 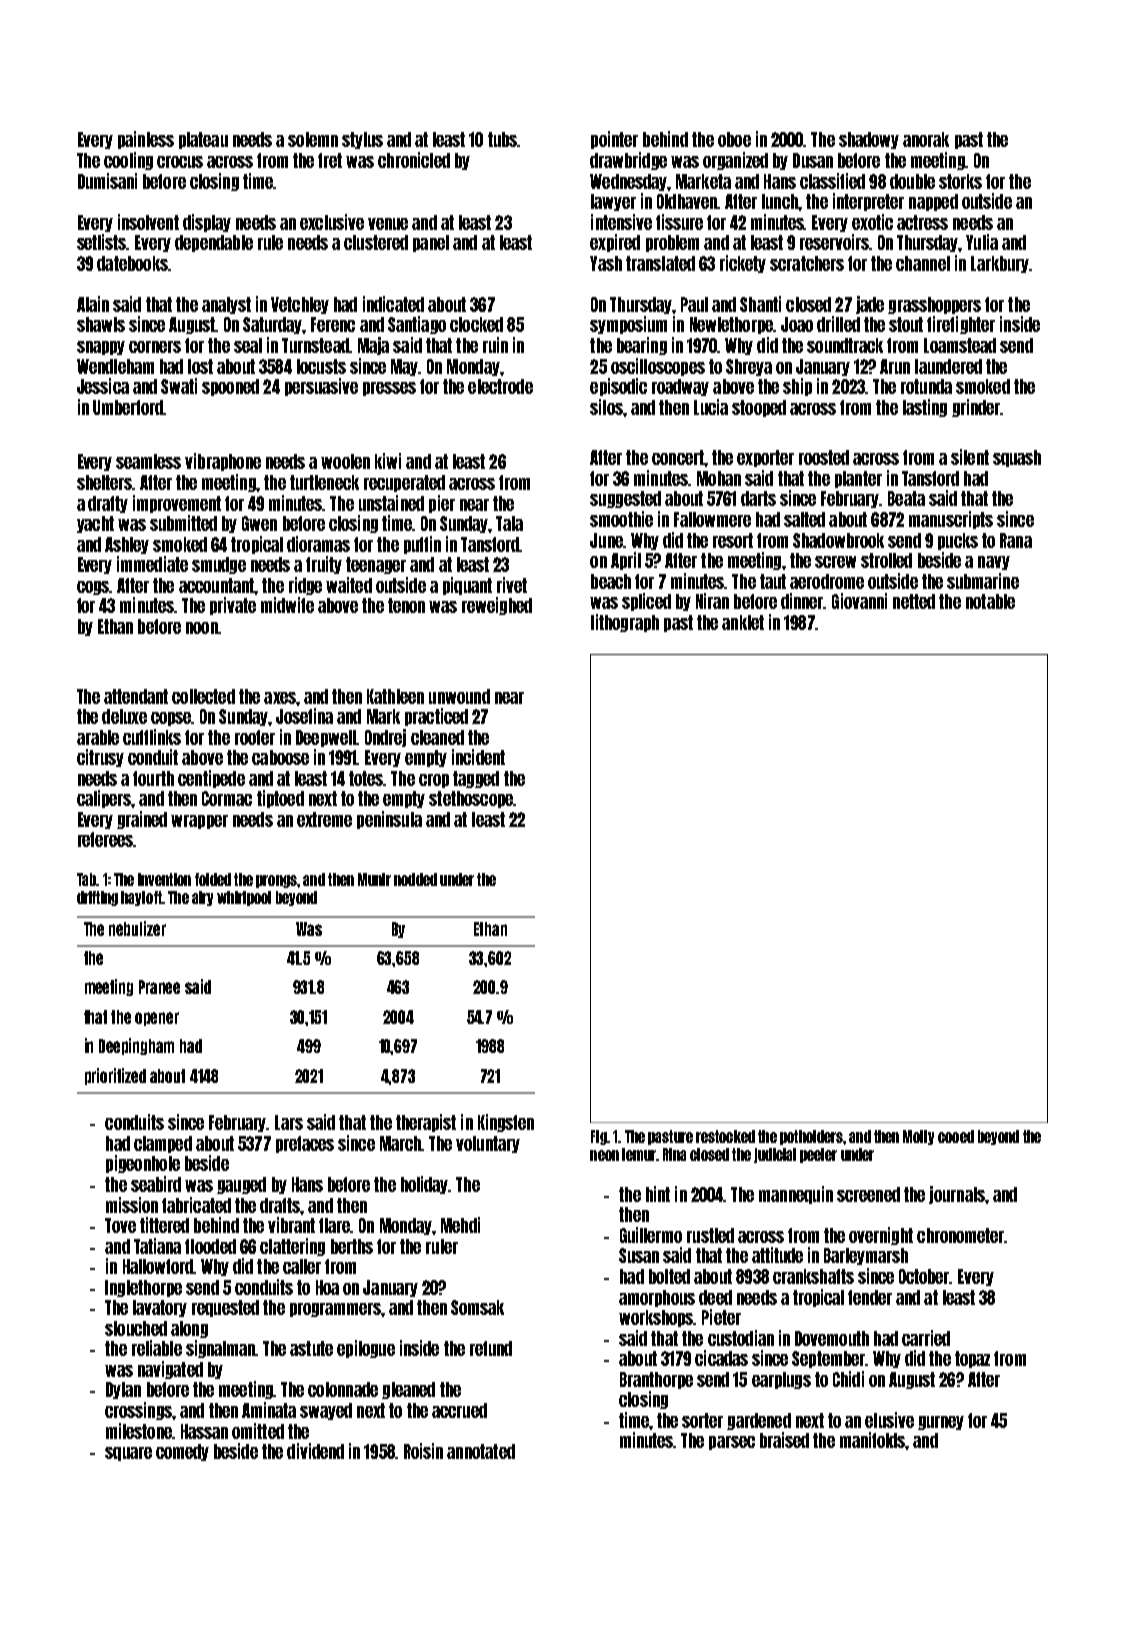 What do you see at coordinates (374, 879) in the screenshot?
I see `Munir` at bounding box center [374, 879].
